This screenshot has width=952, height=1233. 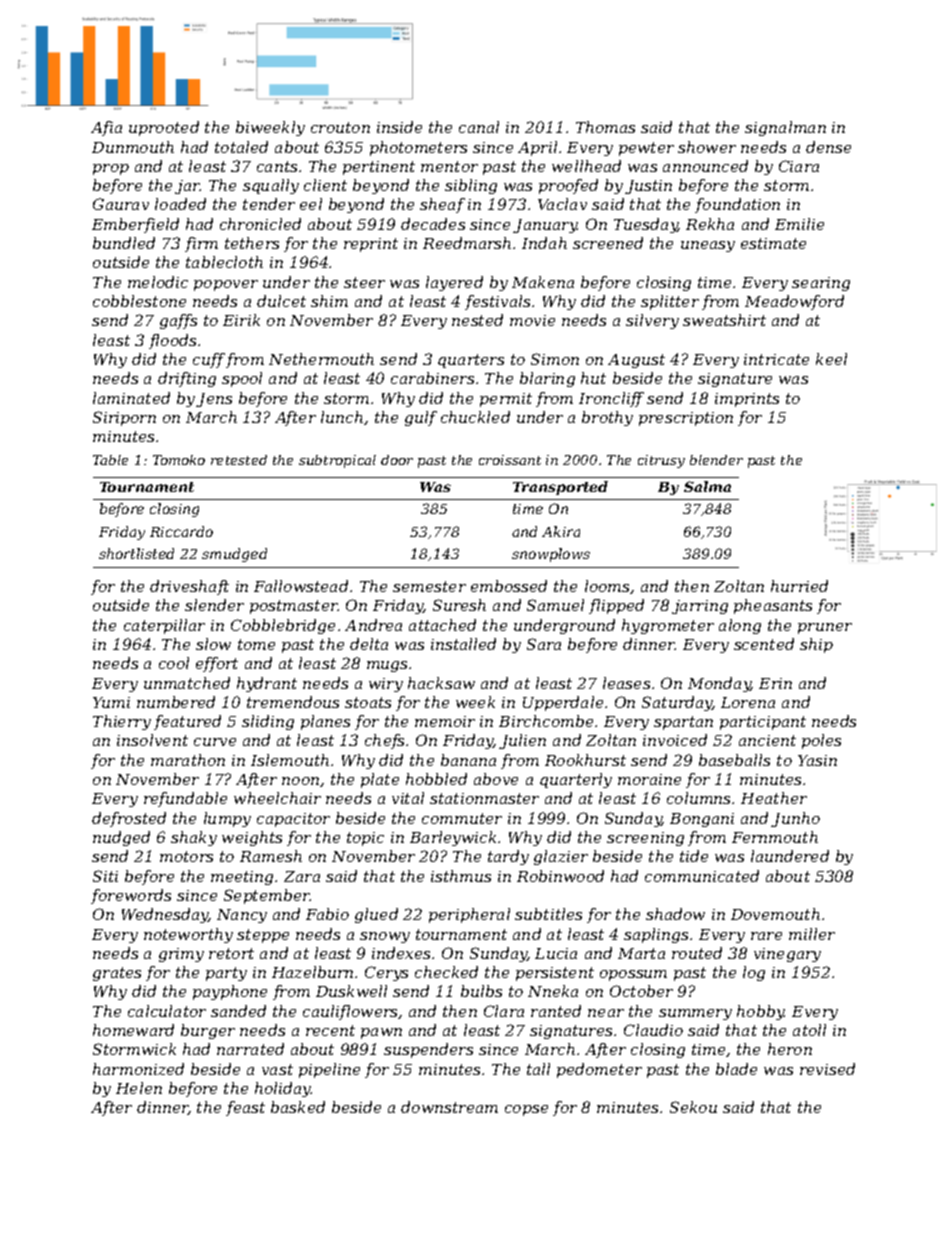 What do you see at coordinates (139, 1088) in the screenshot?
I see `Helen` at bounding box center [139, 1088].
